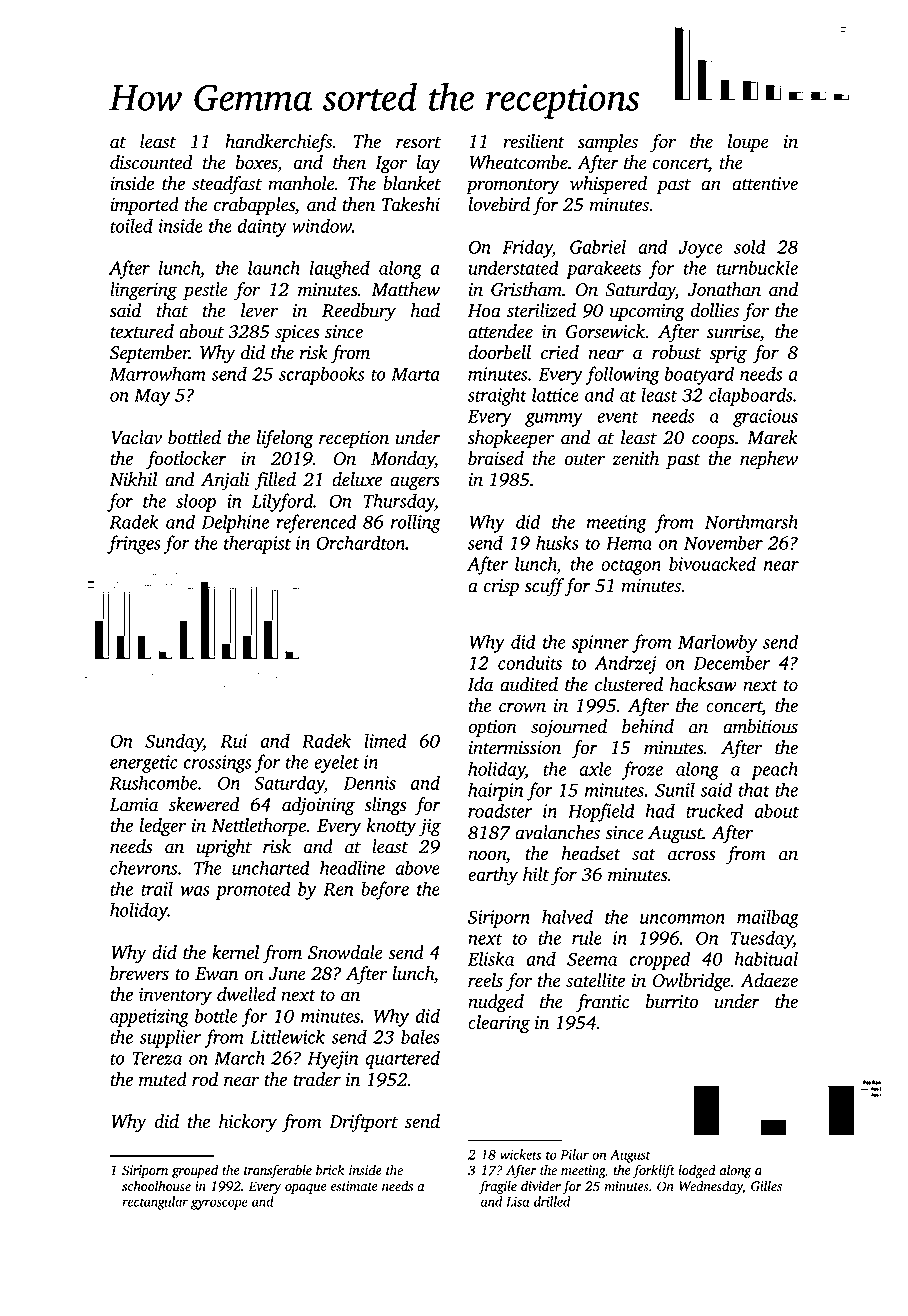 This image has height=1316, width=908. What do you see at coordinates (333, 1060) in the image?
I see `Hyejin` at bounding box center [333, 1060].
